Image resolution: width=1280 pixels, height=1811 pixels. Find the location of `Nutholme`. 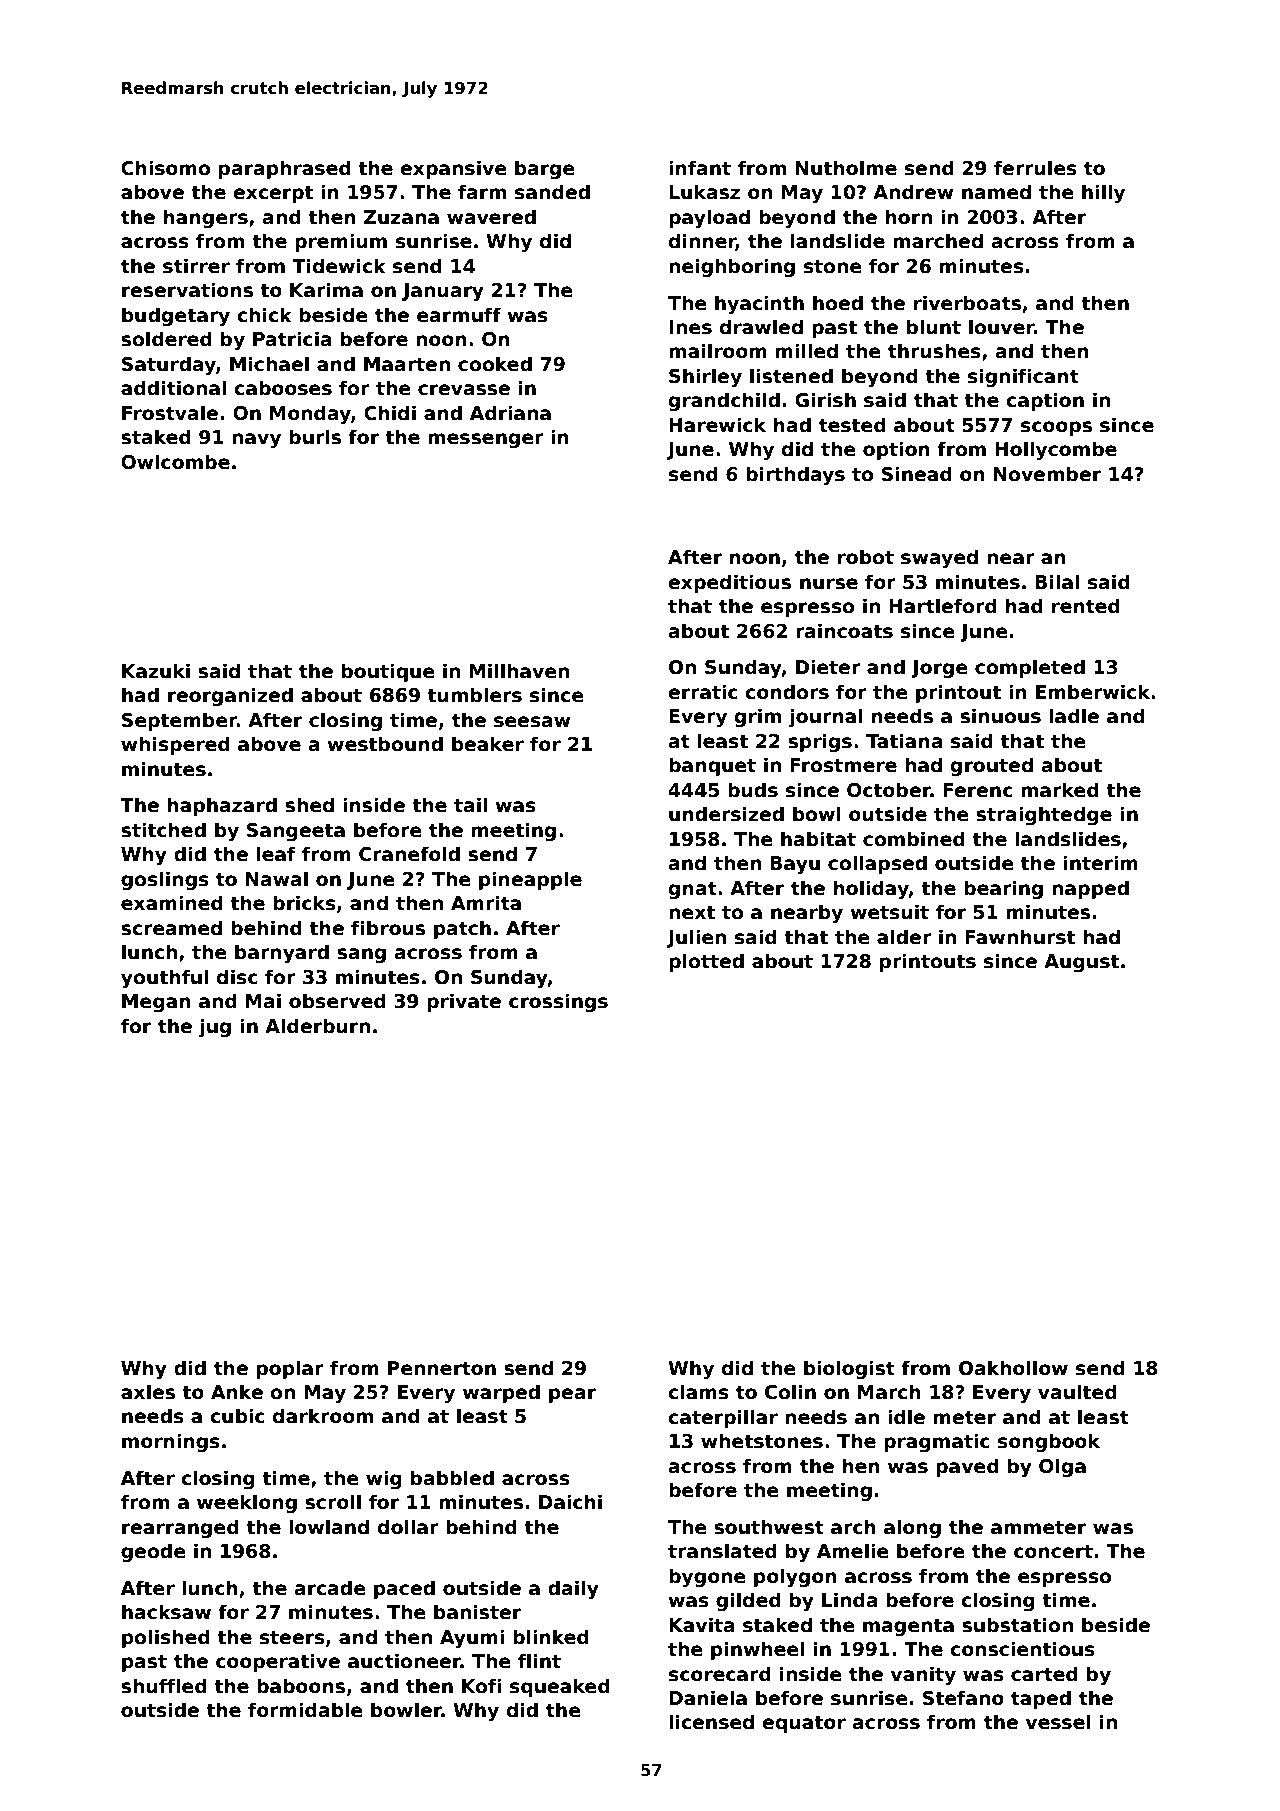

Nutholme is located at coordinates (846, 168).
